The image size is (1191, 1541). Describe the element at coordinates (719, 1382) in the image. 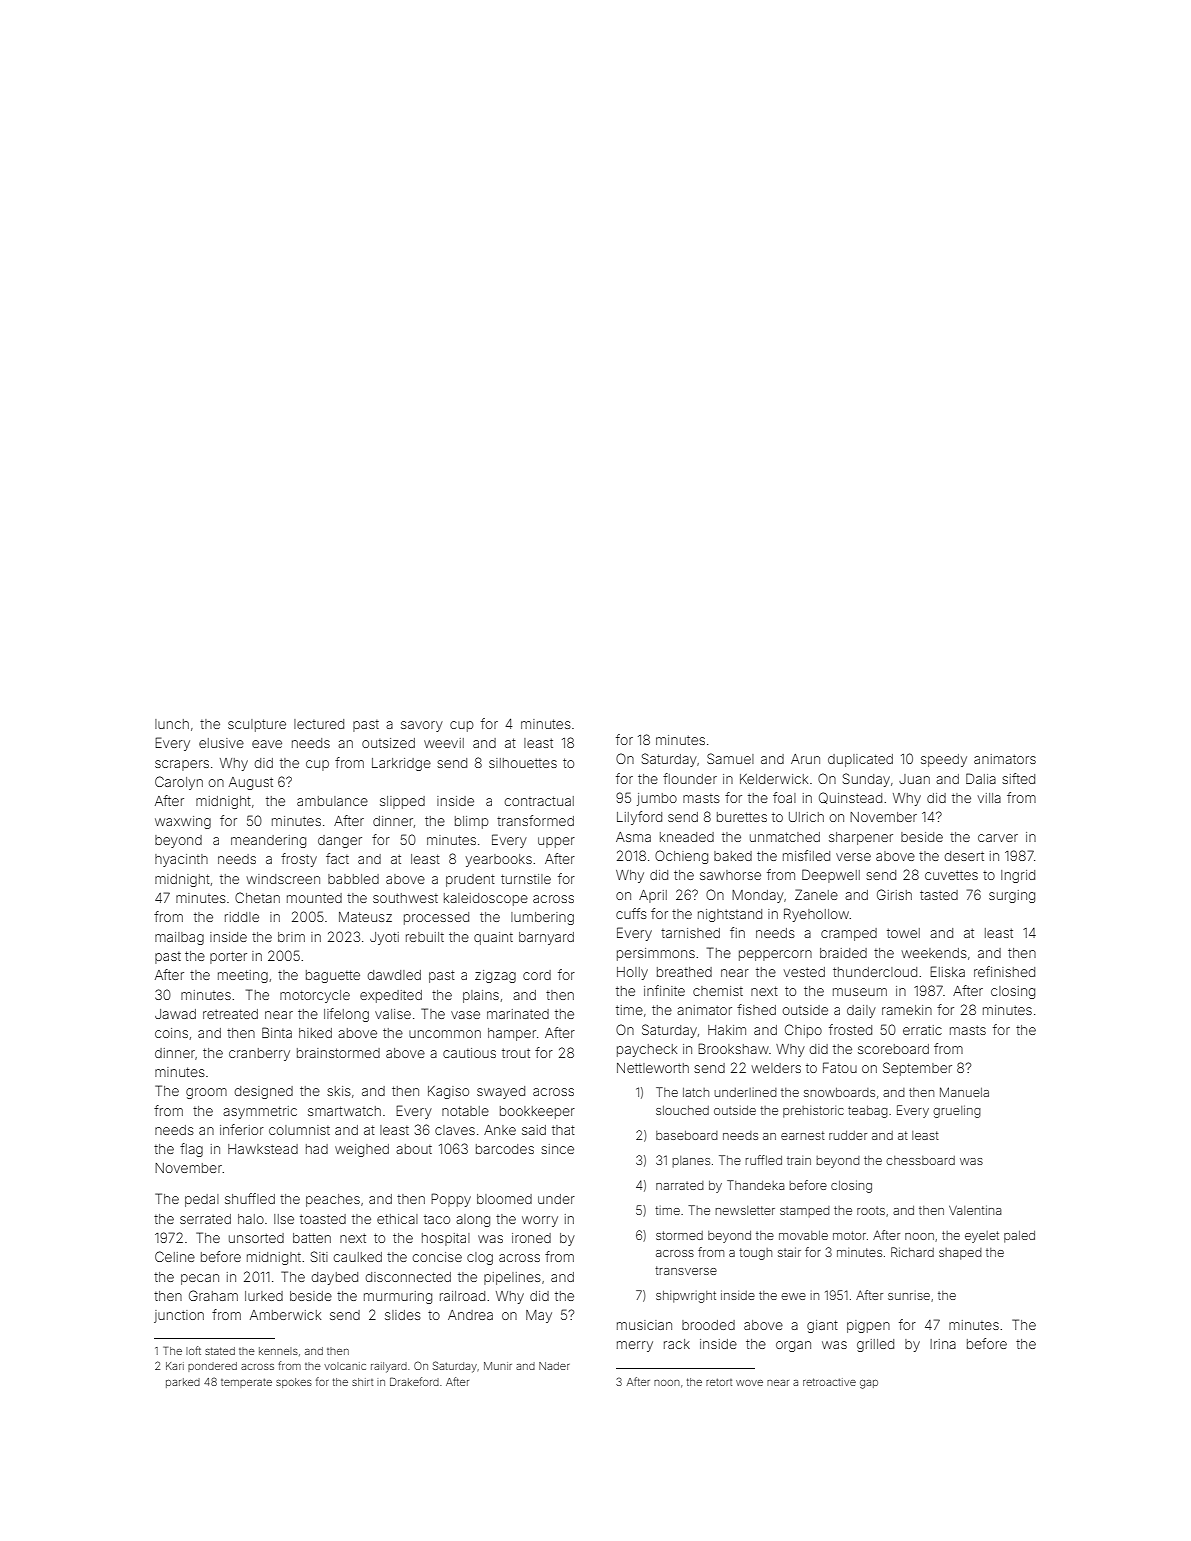

I see `retort` at that location.
